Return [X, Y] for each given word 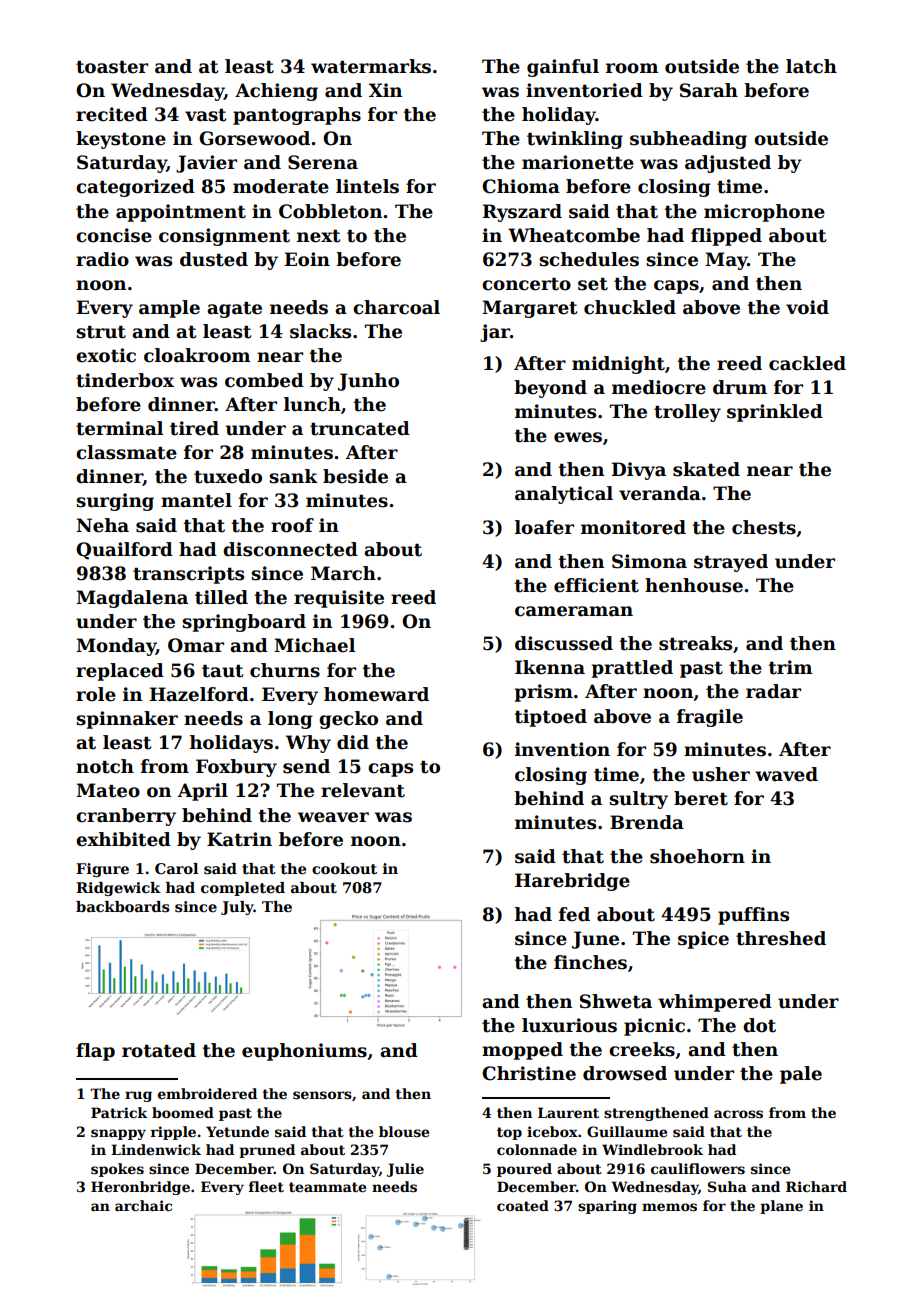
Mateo [108, 790]
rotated [159, 1050]
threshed [781, 938]
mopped [522, 1051]
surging [115, 502]
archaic [143, 1205]
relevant [363, 790]
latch [811, 66]
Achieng [276, 92]
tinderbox [125, 380]
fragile [710, 718]
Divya [639, 471]
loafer [544, 527]
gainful [563, 68]
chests [764, 527]
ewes [578, 437]
